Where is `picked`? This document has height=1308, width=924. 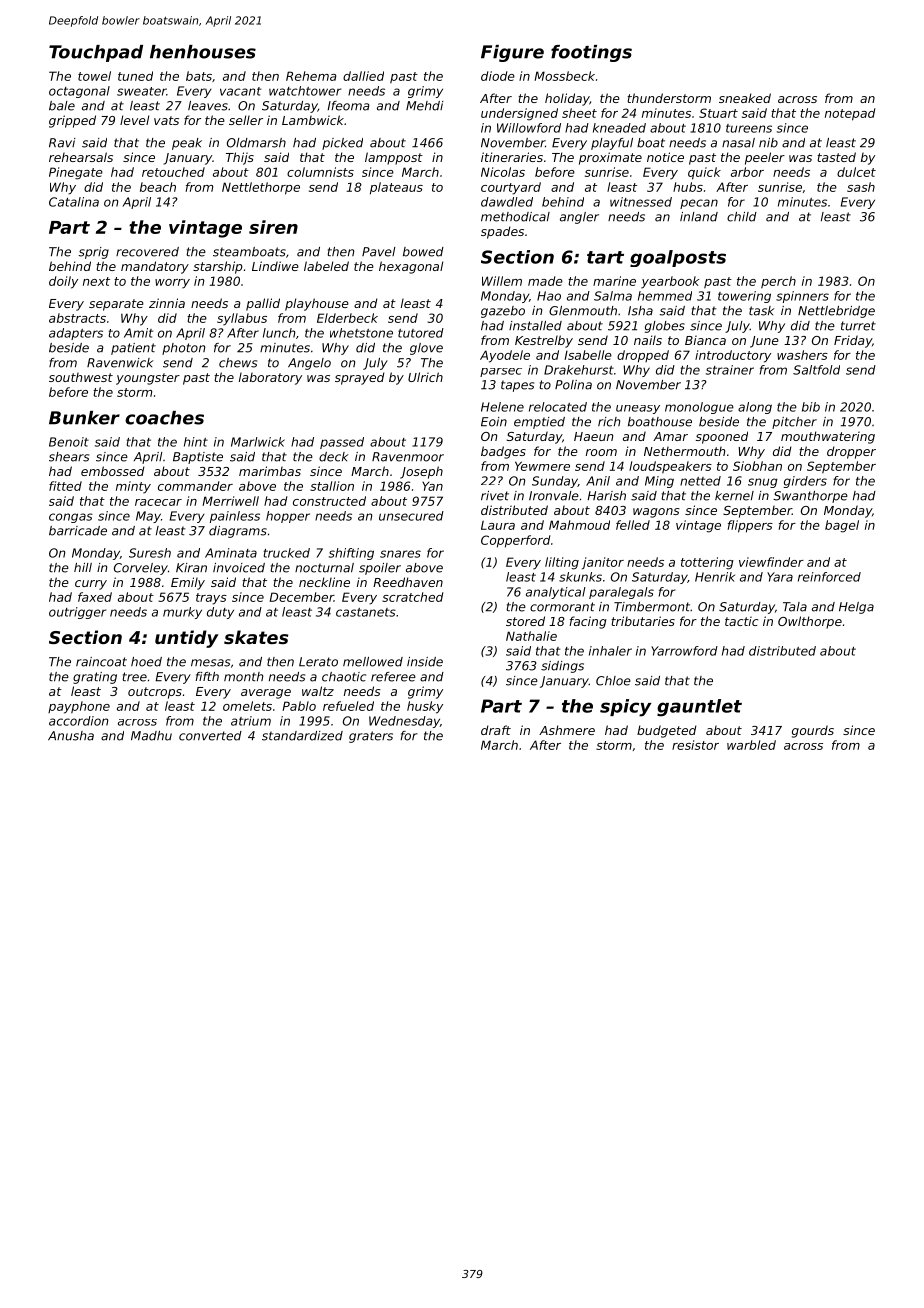
picked is located at coordinates (342, 144).
